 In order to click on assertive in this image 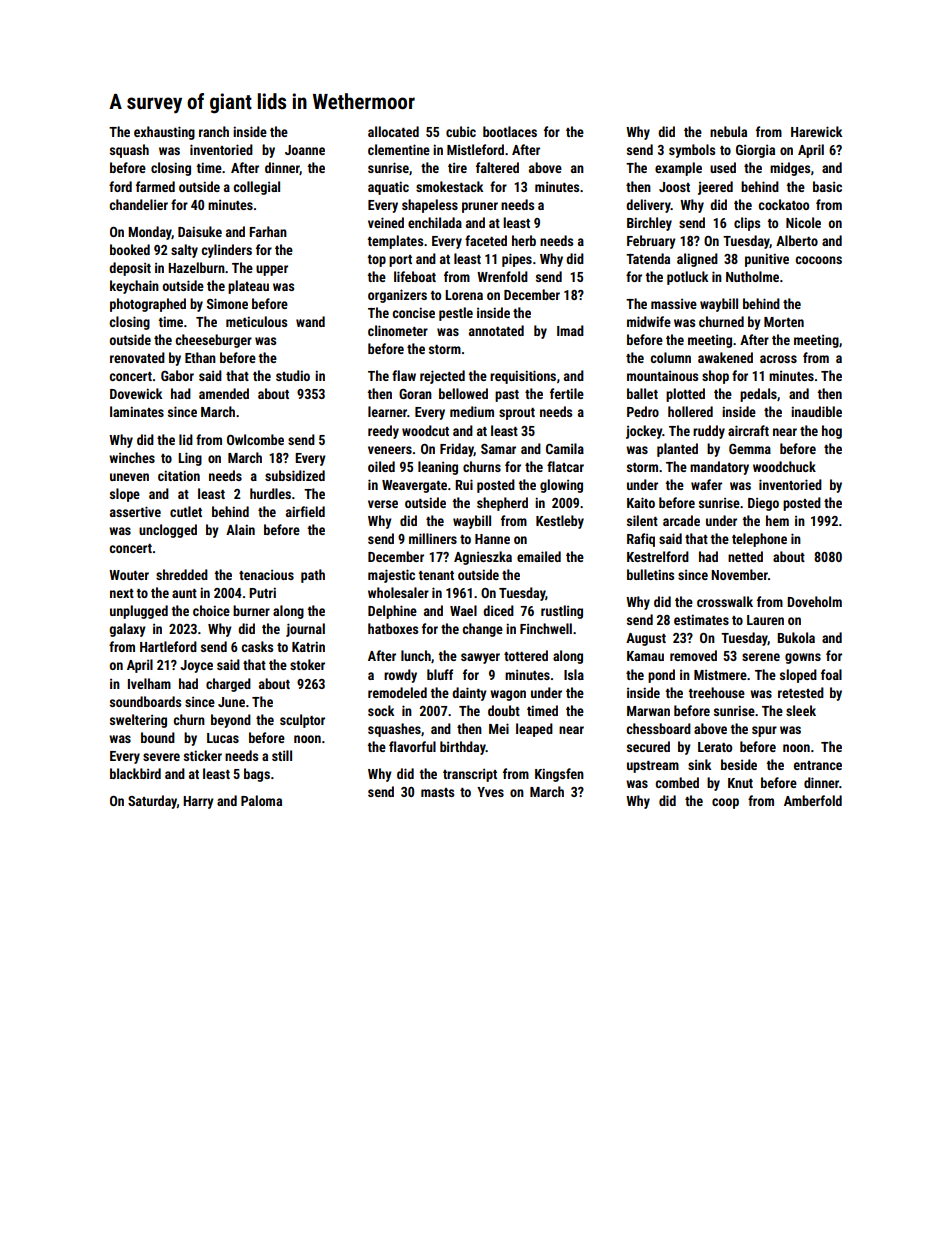, I will do `click(135, 511)`.
